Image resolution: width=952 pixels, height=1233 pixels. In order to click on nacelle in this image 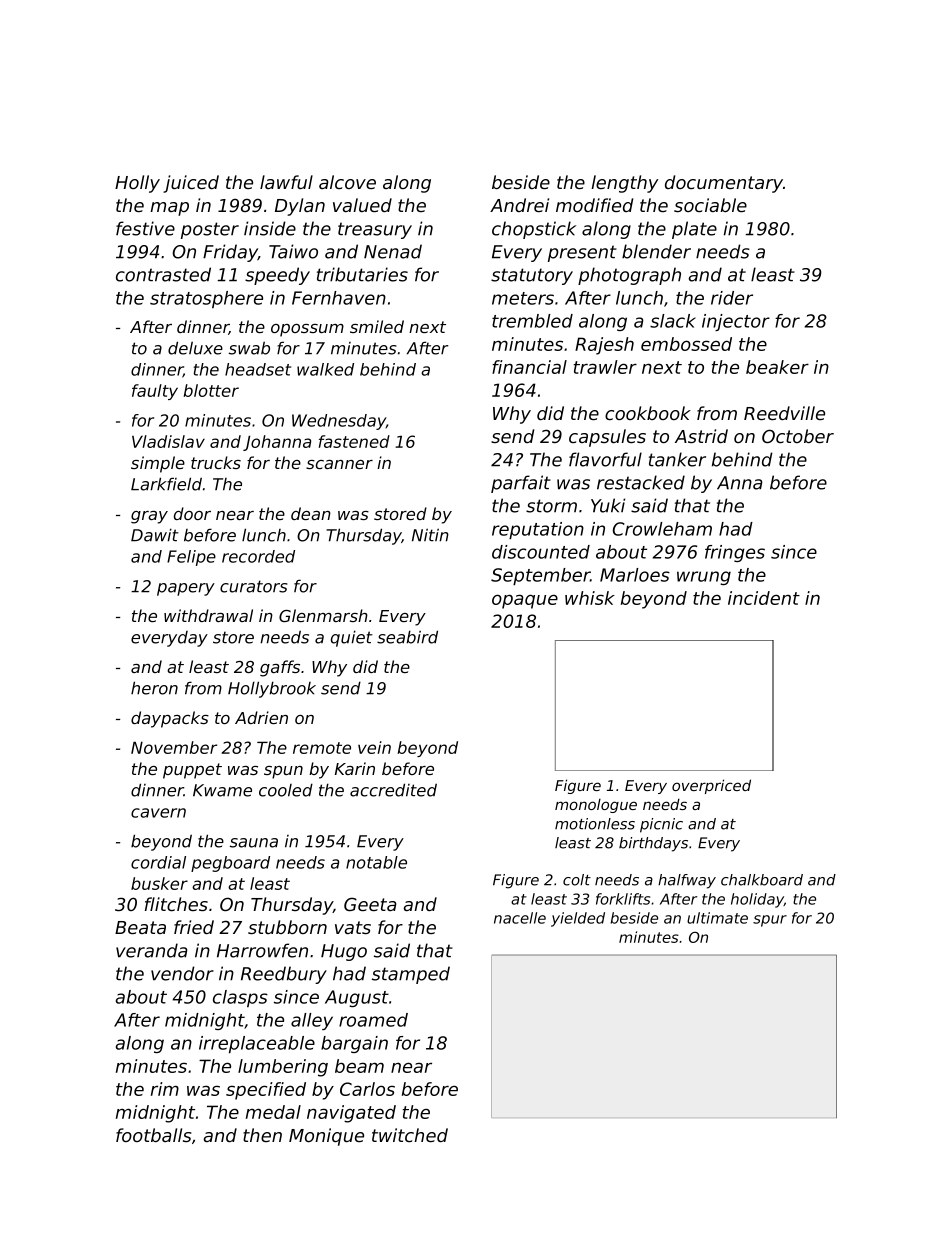, I will do `click(520, 918)`.
